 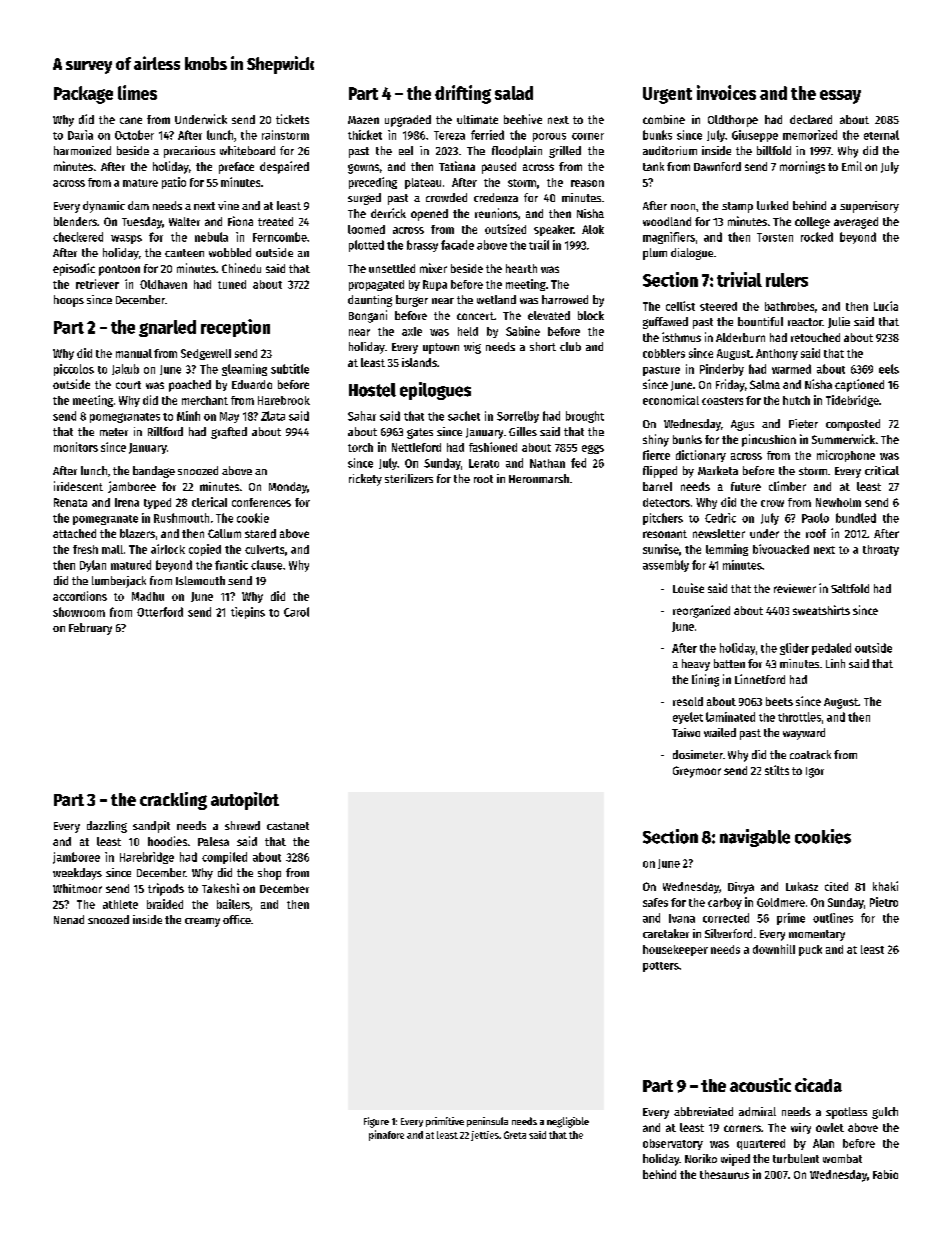 What do you see at coordinates (107, 827) in the image?
I see `dazzling` at bounding box center [107, 827].
